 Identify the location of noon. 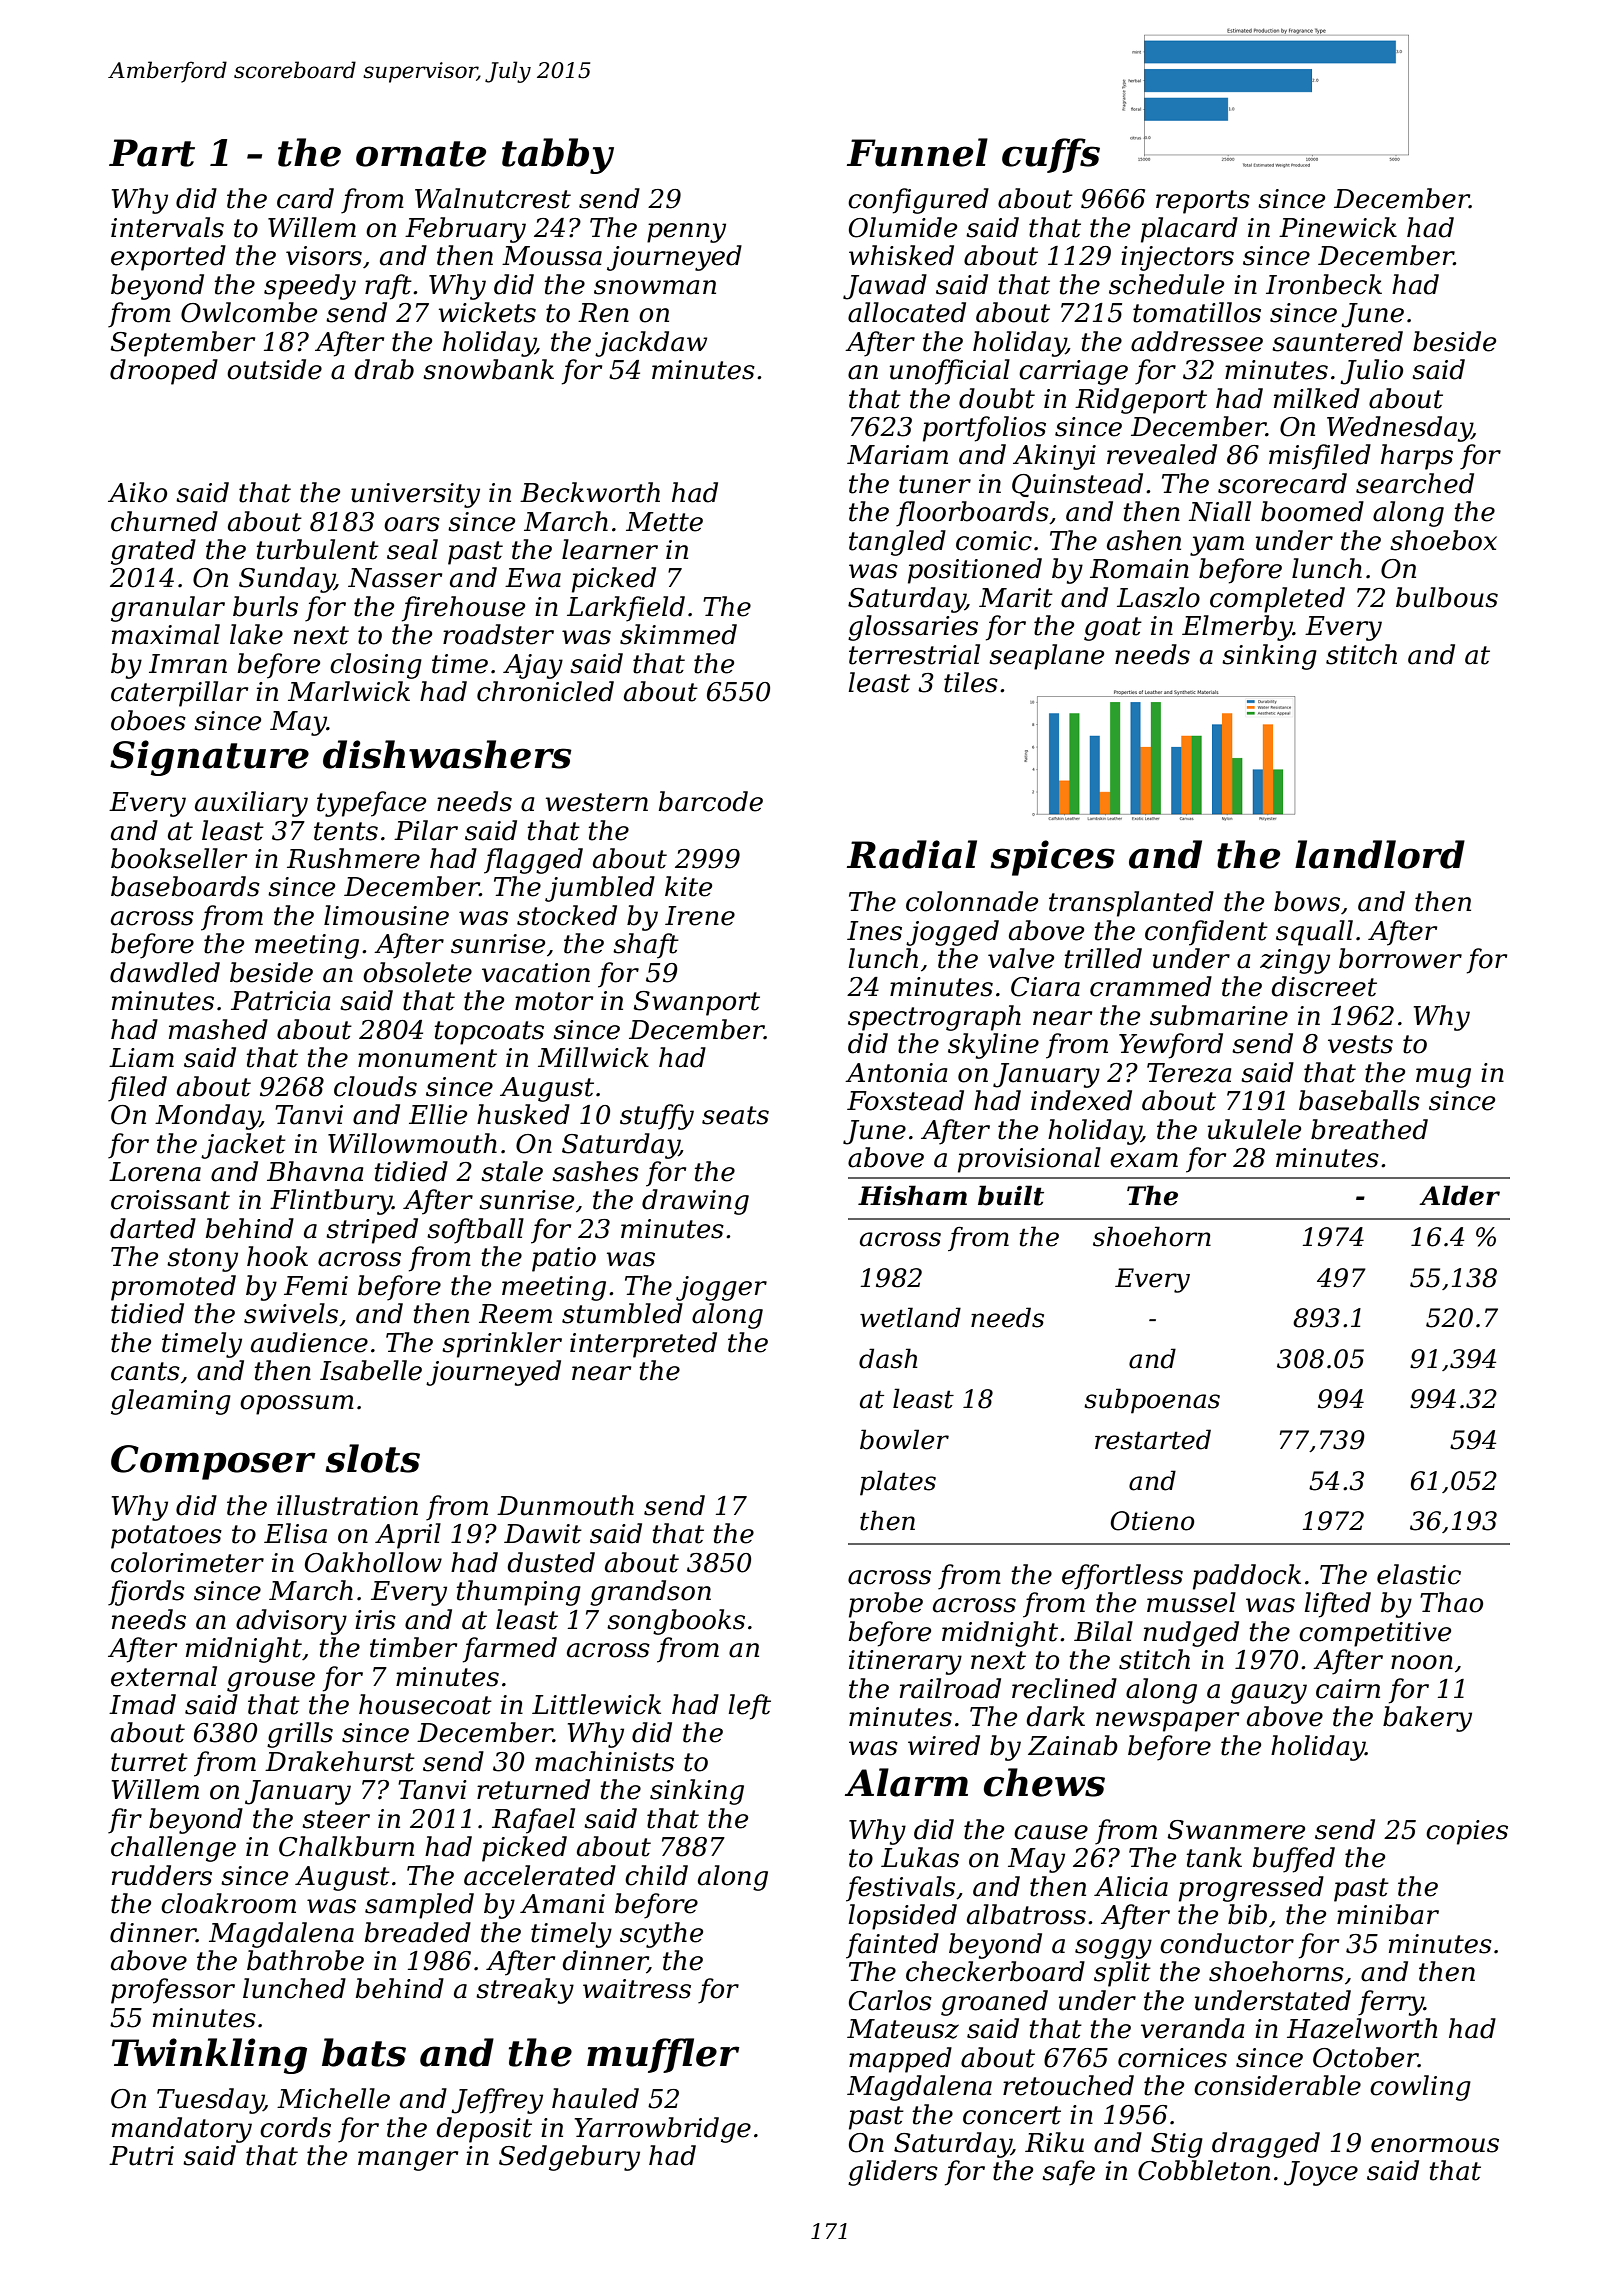
(1422, 1662).
